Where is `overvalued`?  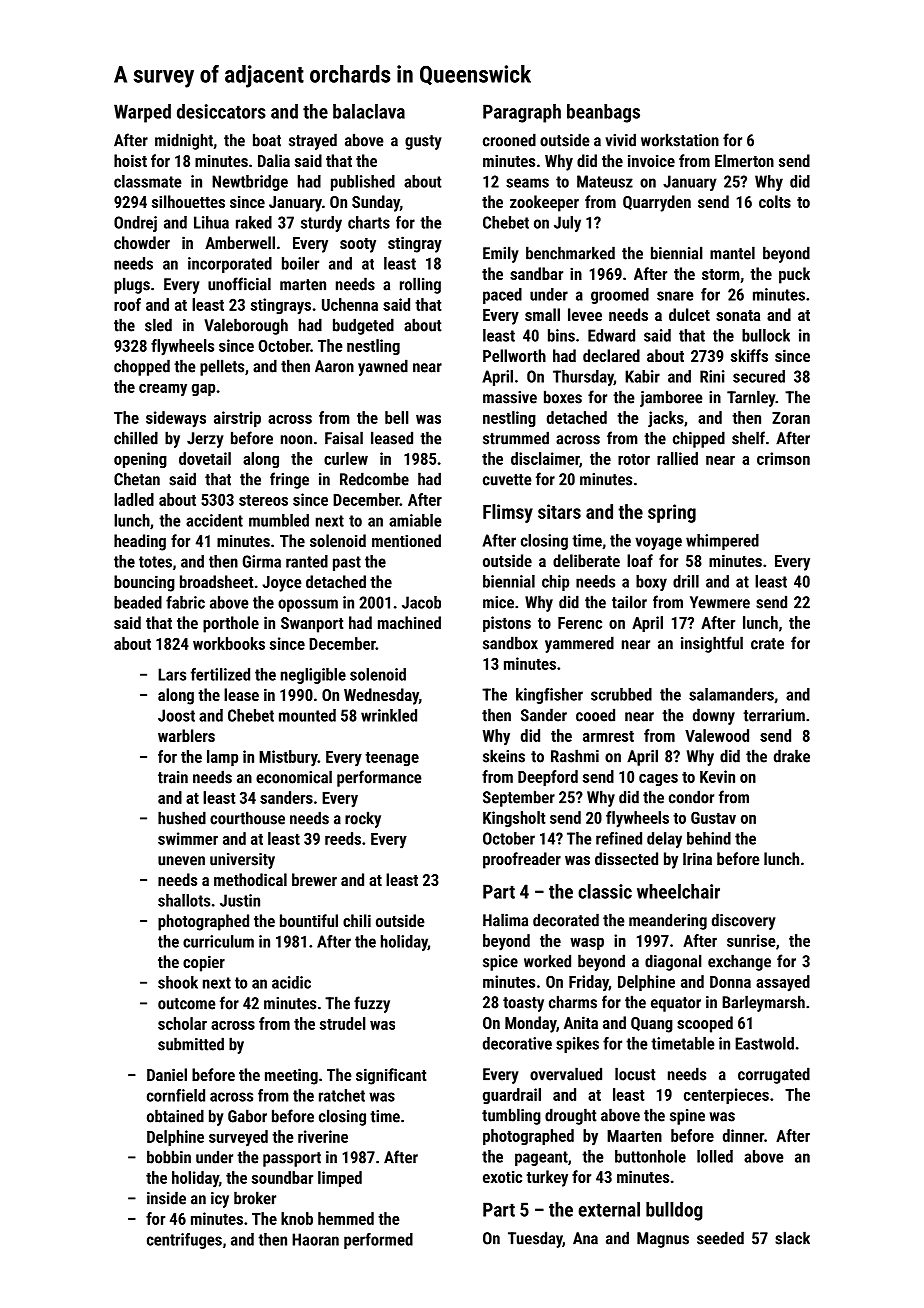 overvalued is located at coordinates (566, 1074).
